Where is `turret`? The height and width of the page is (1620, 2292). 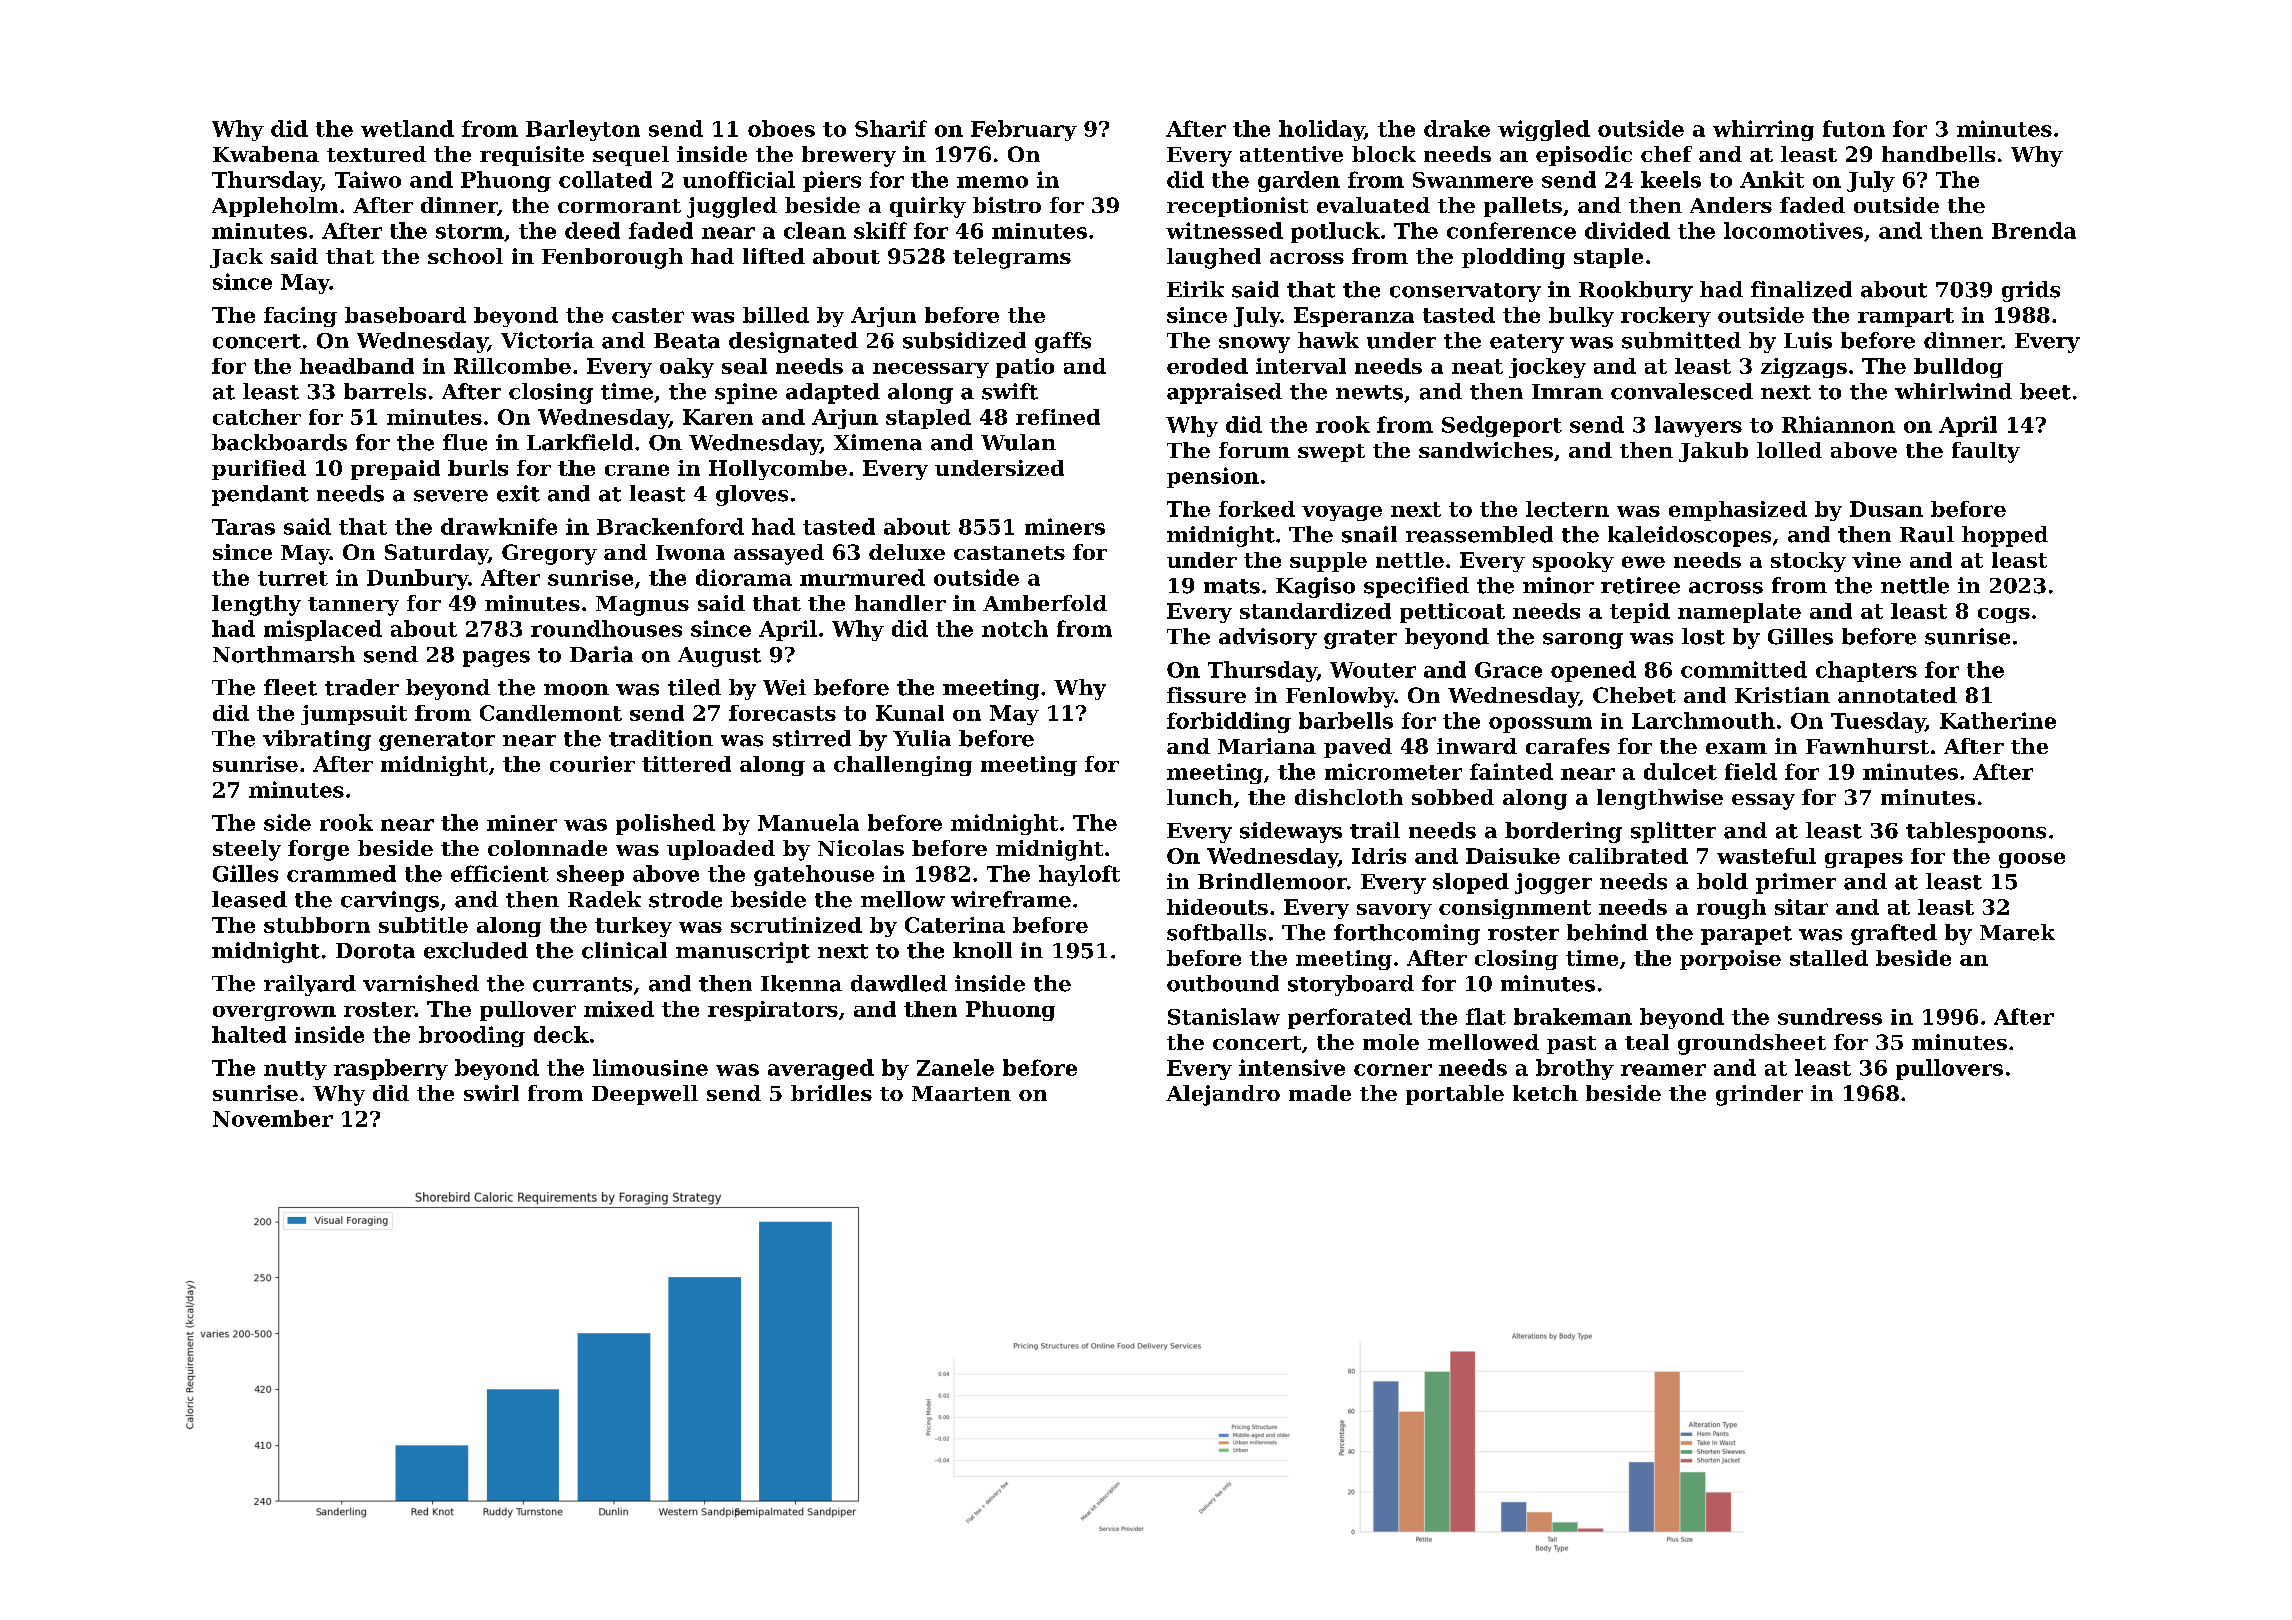 turret is located at coordinates (293, 578).
